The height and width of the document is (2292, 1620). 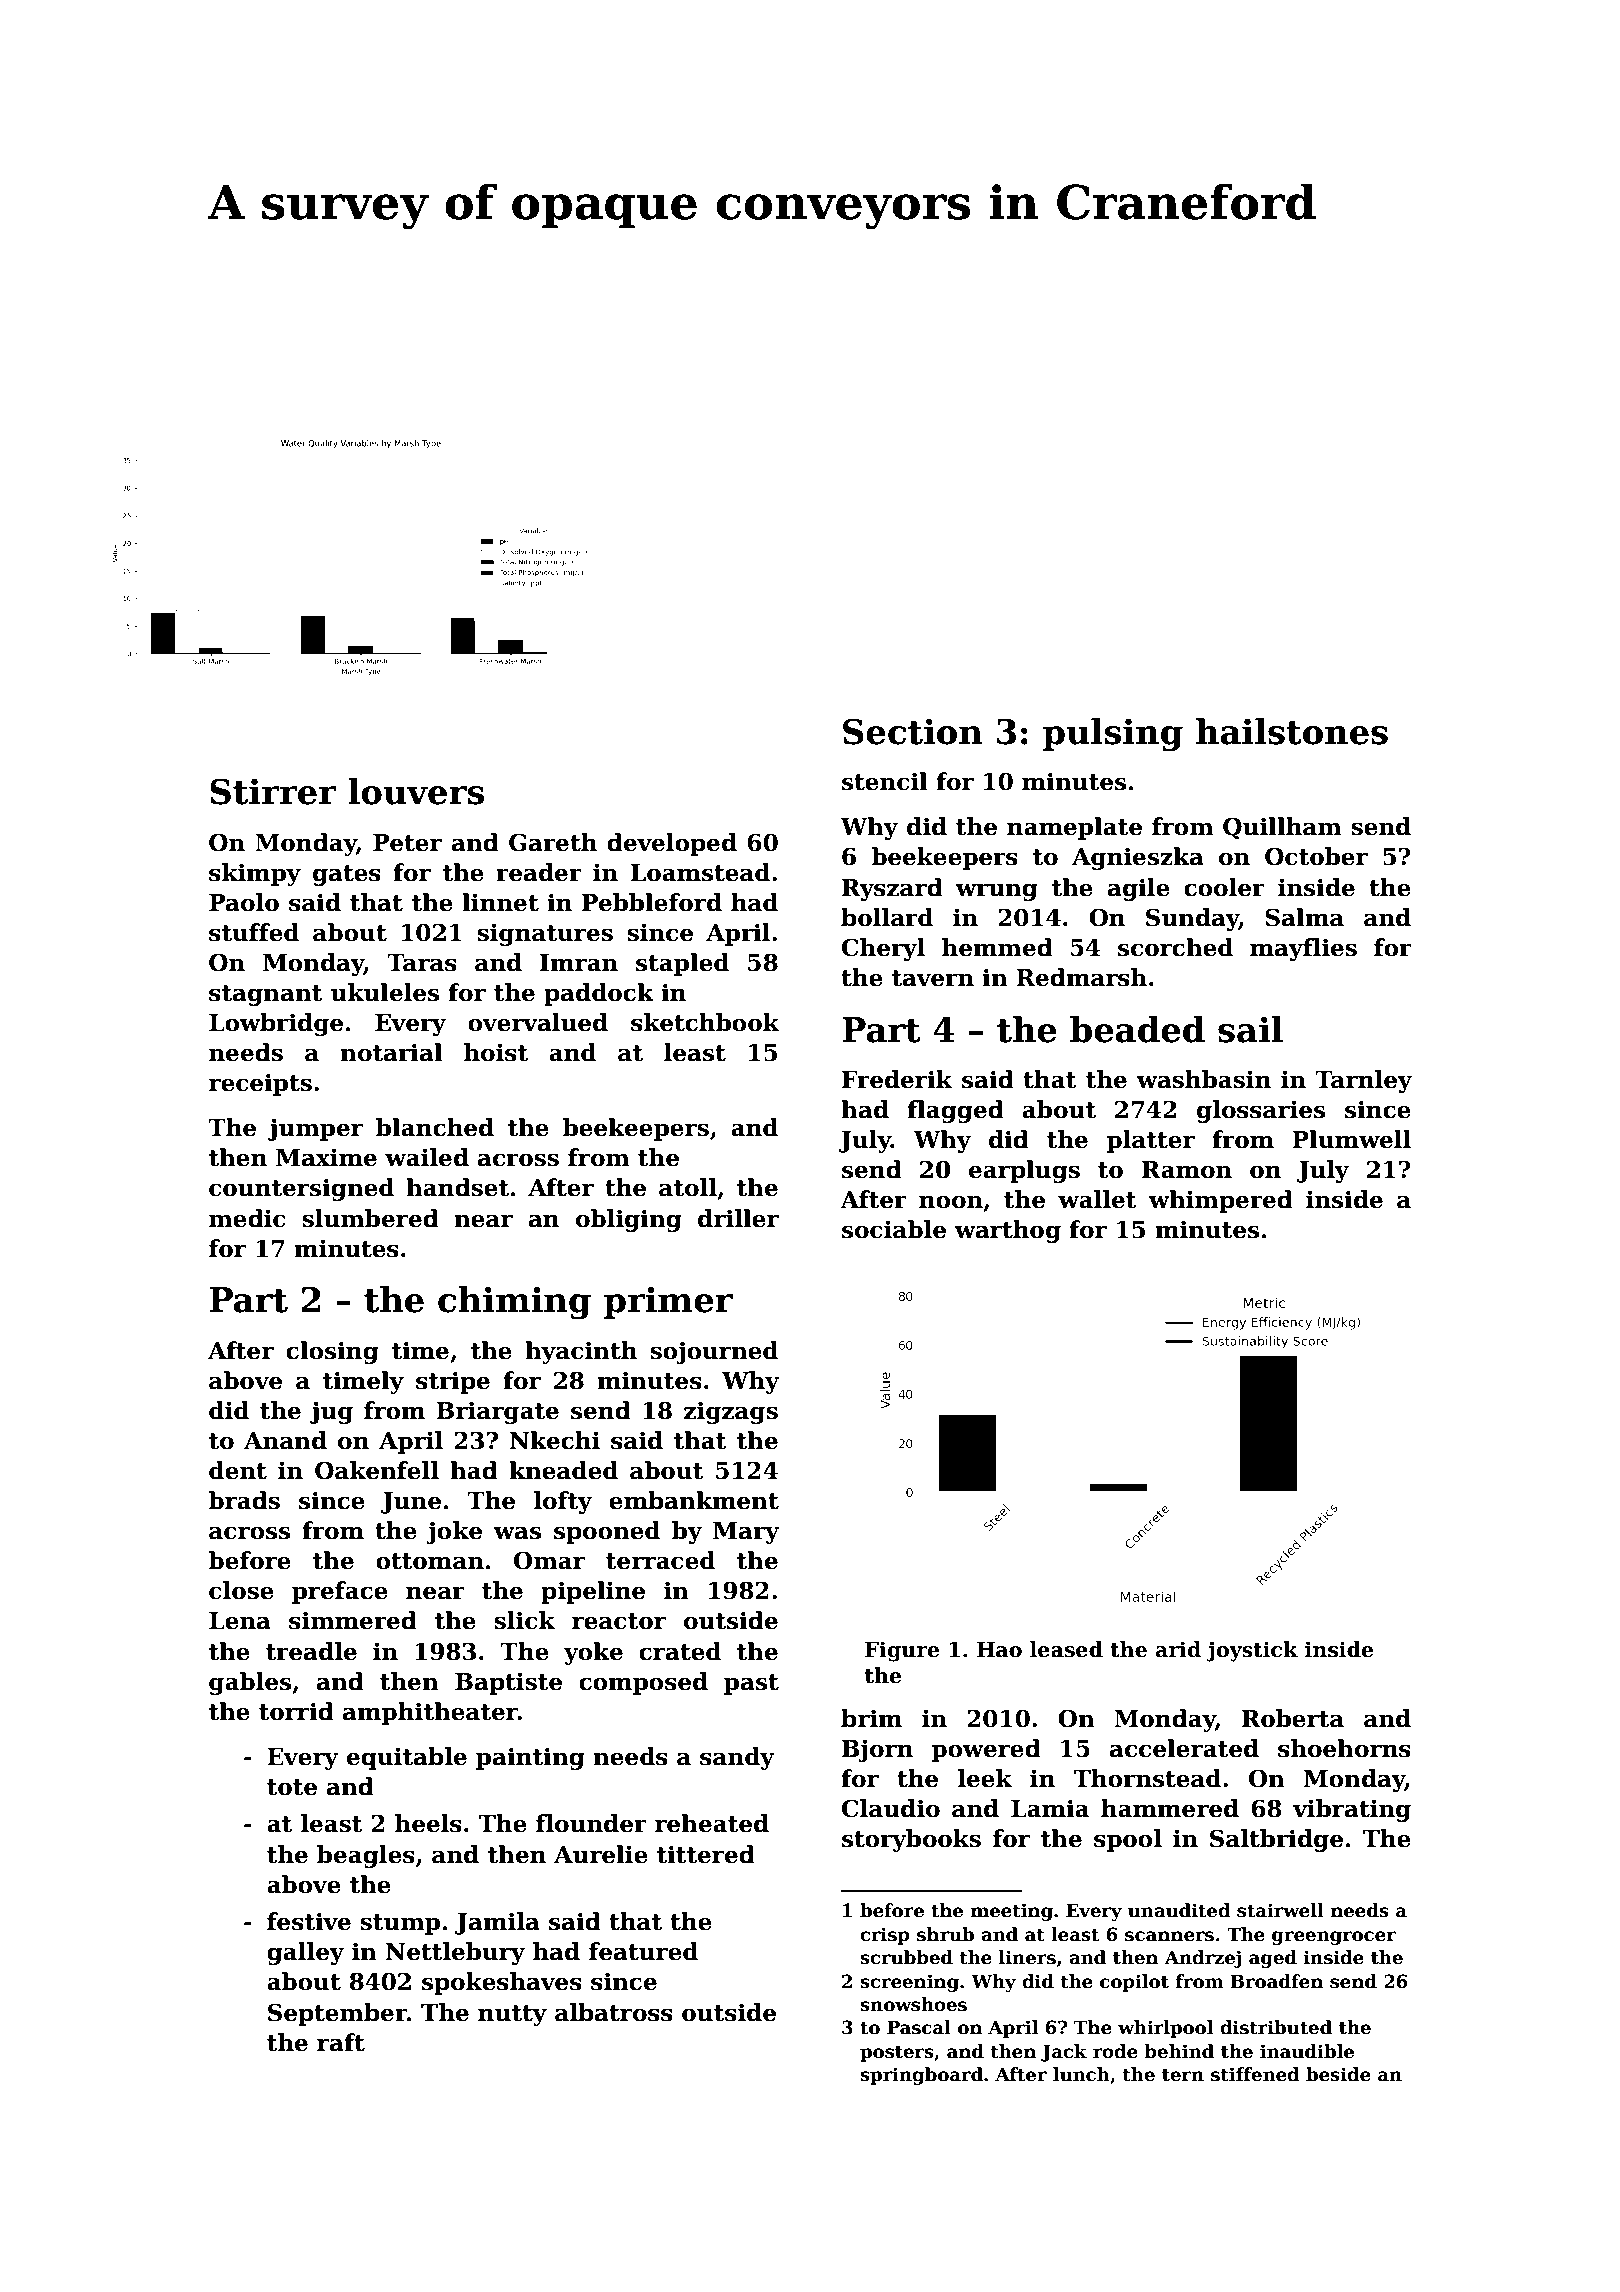 I want to click on Section, so click(x=912, y=731).
